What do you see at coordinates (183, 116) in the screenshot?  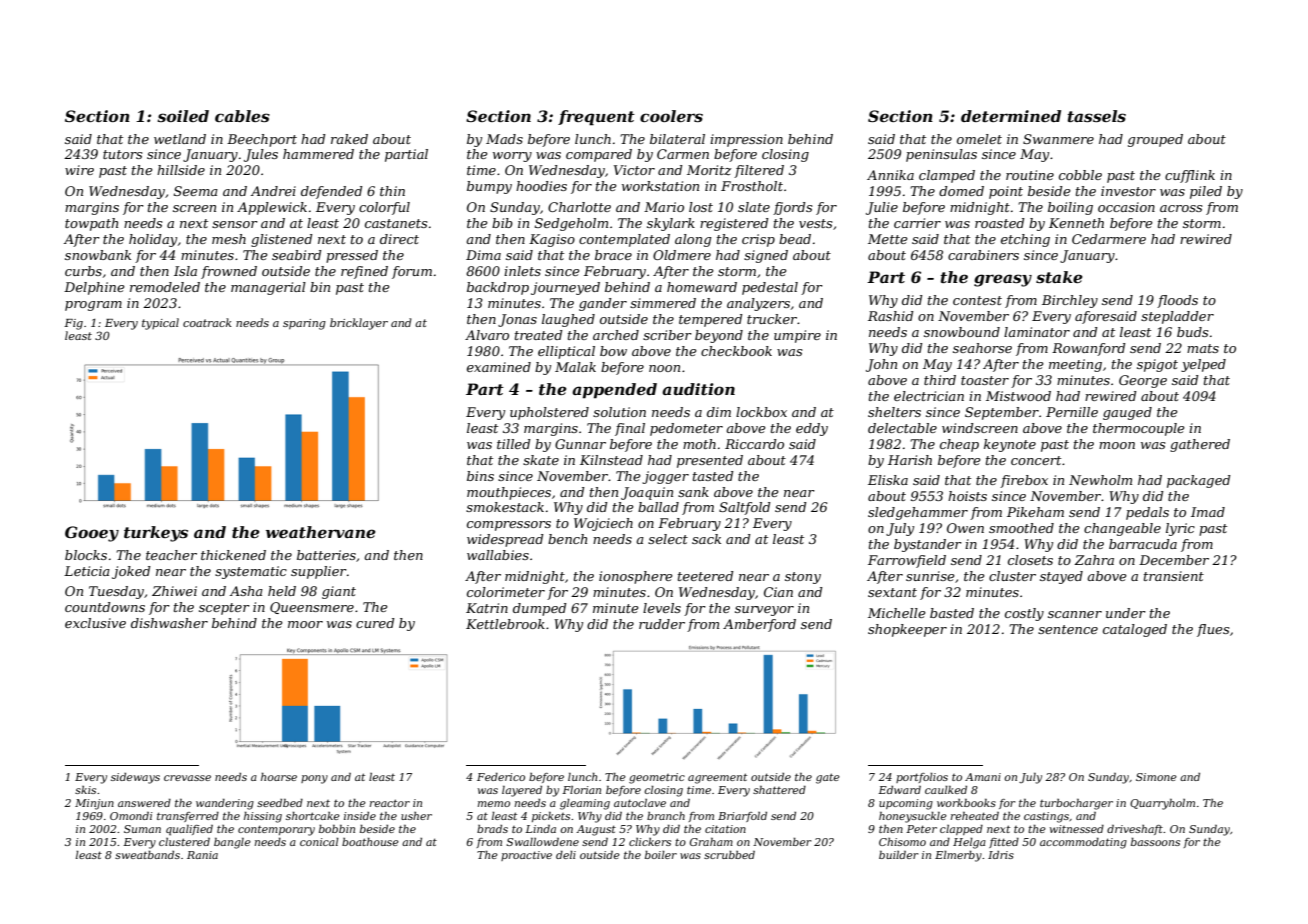 I see `soiled` at bounding box center [183, 116].
